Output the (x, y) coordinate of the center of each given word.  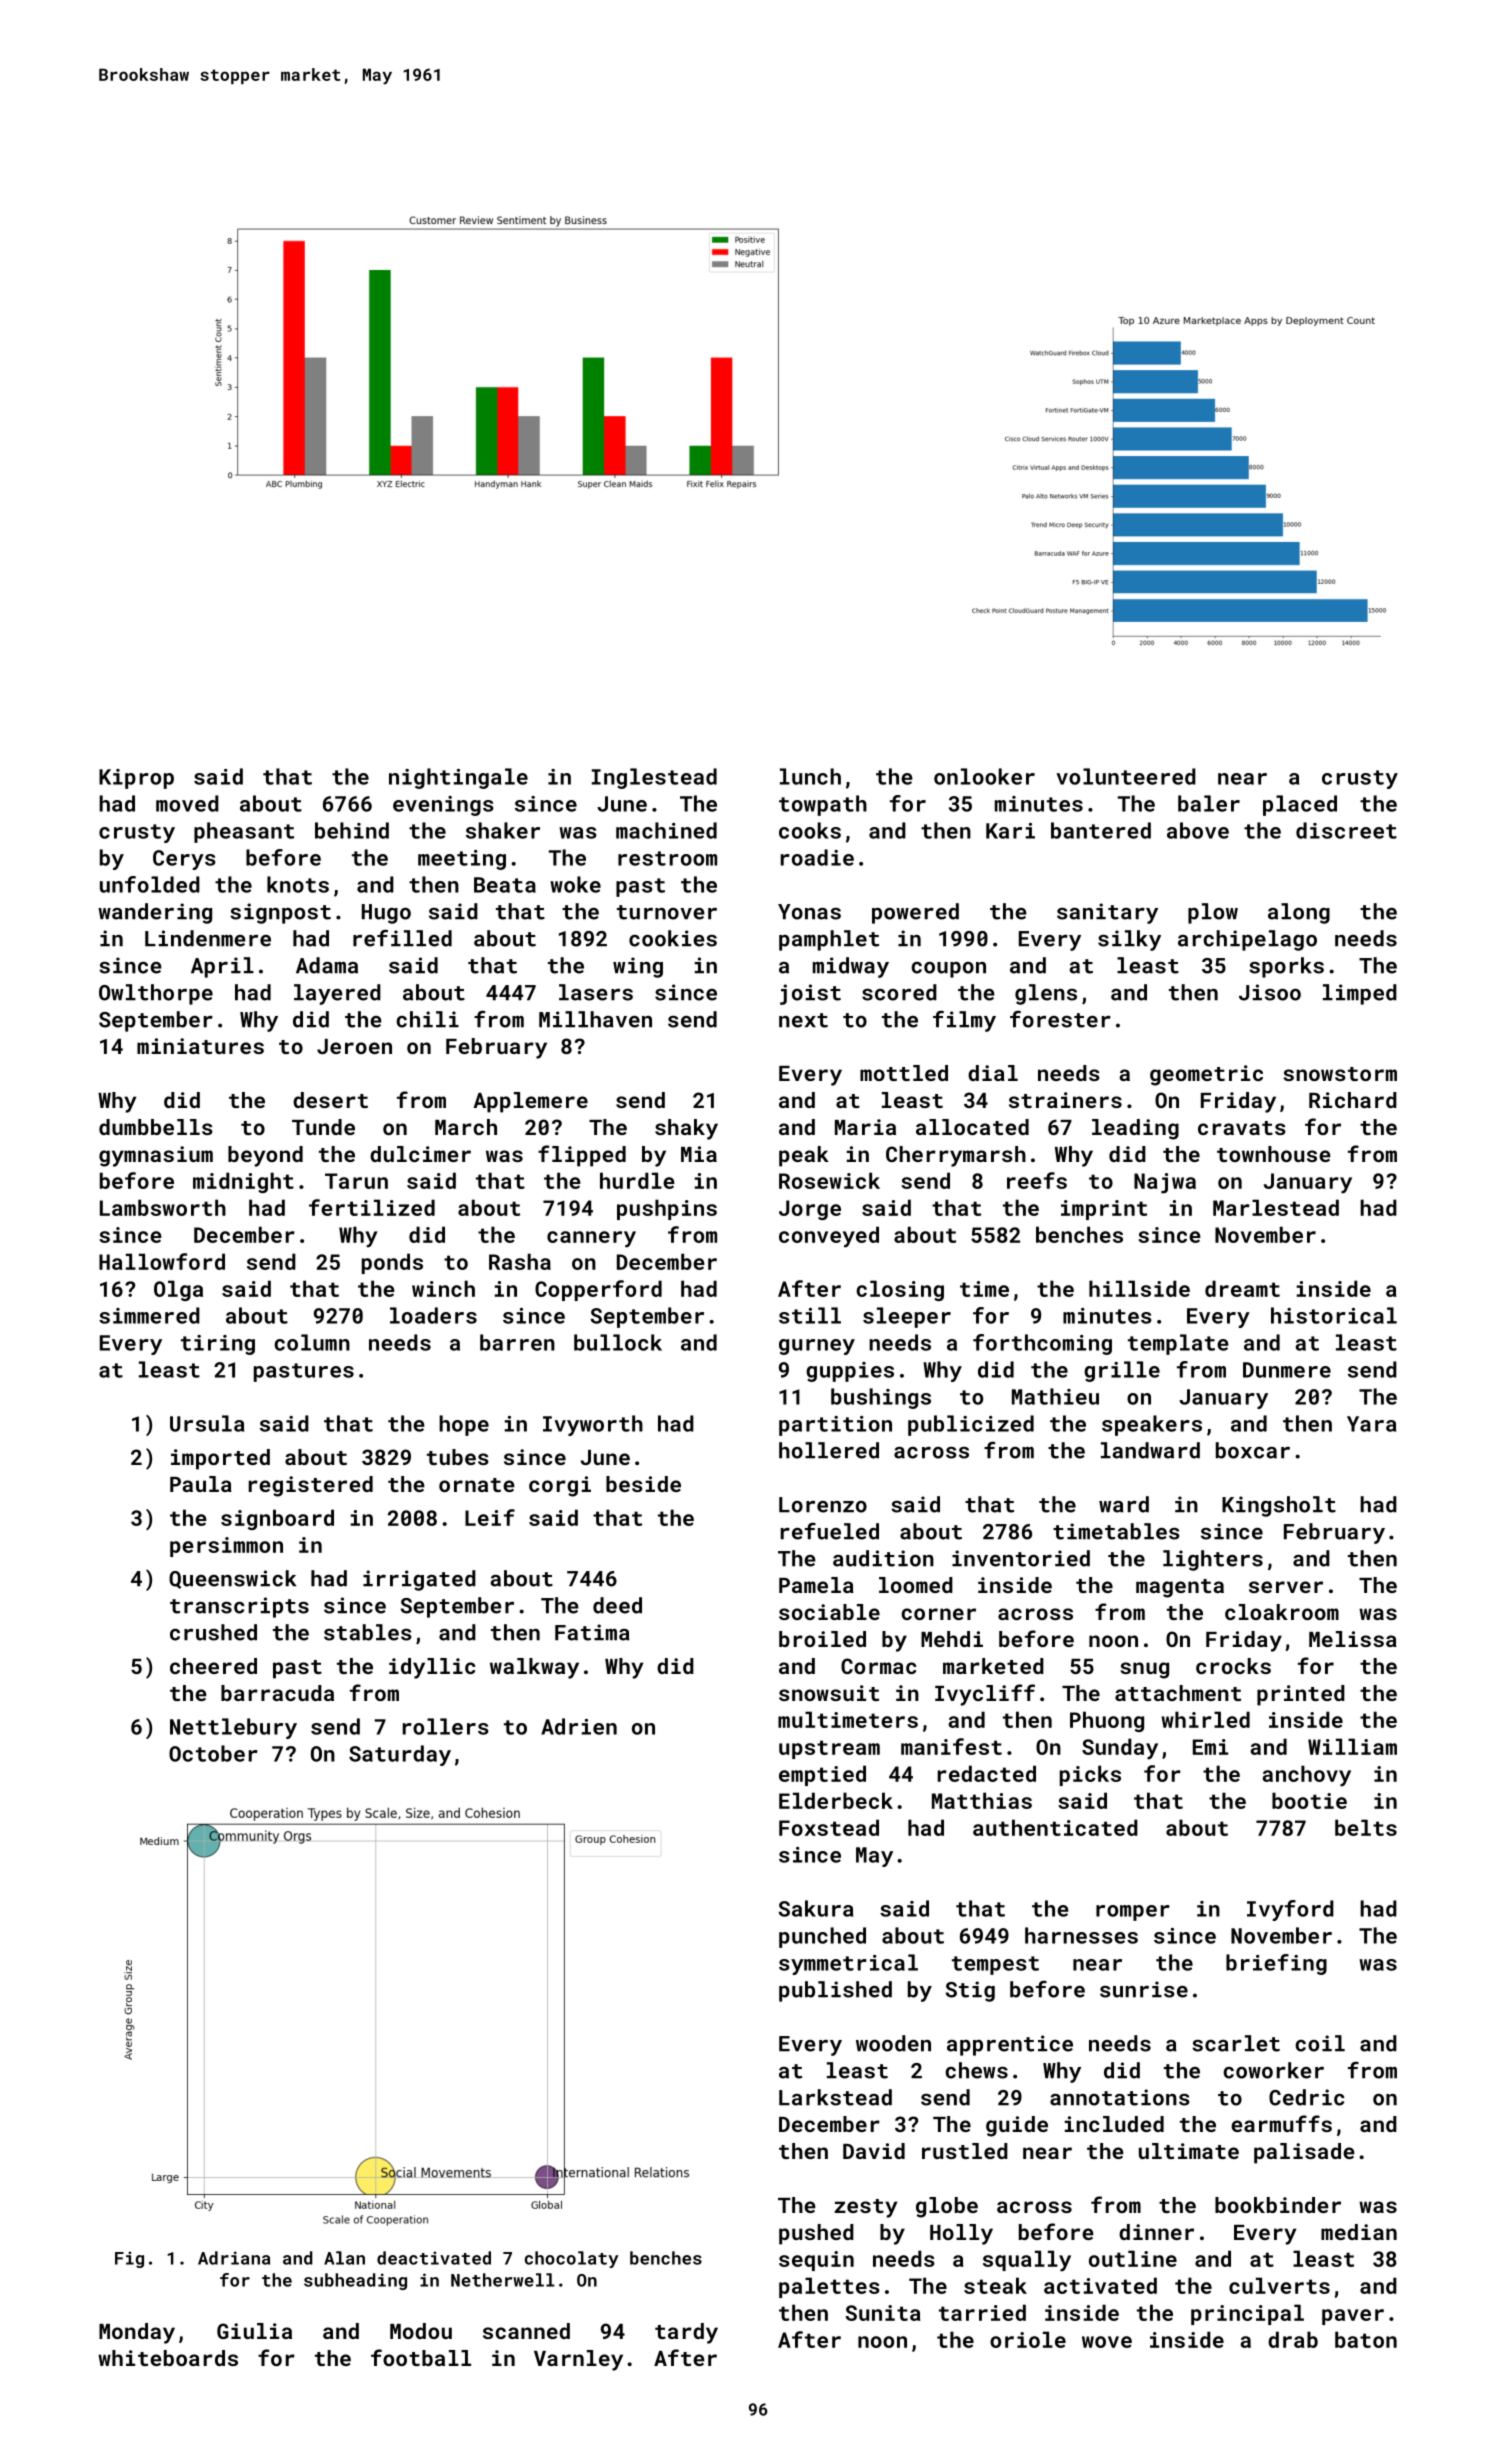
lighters (1213, 1560)
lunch (810, 776)
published (835, 1991)
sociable (829, 1612)
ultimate (1189, 2151)
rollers (446, 1726)
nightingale (458, 778)
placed (1300, 805)
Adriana (234, 2258)
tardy (686, 2333)
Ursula (207, 1423)
